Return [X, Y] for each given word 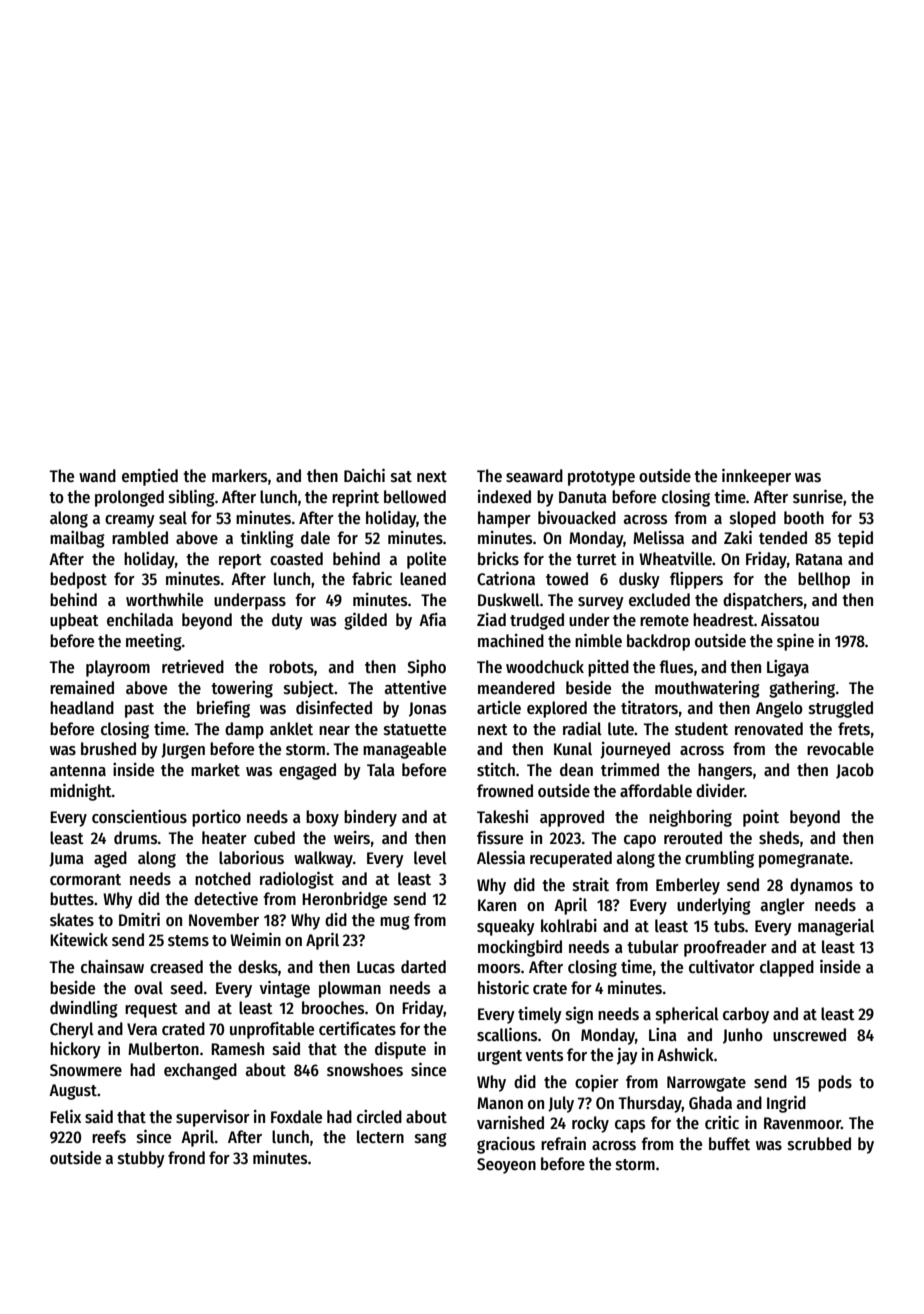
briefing [223, 709]
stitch [496, 770]
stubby [141, 1159]
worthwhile [164, 600]
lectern [380, 1137]
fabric [372, 579]
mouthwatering [707, 689]
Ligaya [788, 668]
